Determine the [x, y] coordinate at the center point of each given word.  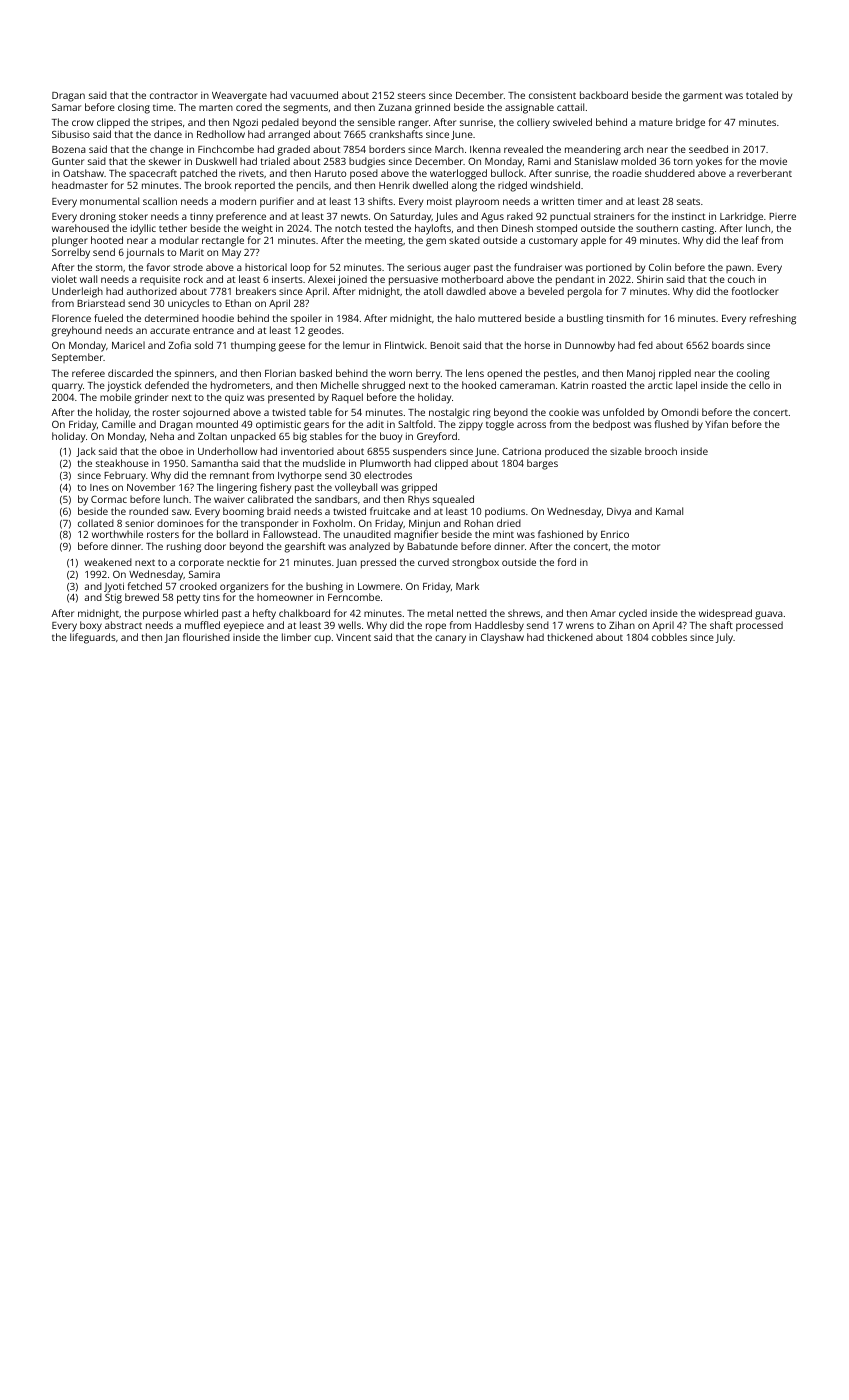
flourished [206, 637]
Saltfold [415, 424]
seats [688, 201]
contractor [174, 95]
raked [520, 216]
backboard [604, 95]
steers [412, 95]
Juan [346, 563]
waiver [229, 499]
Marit [192, 252]
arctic [660, 385]
